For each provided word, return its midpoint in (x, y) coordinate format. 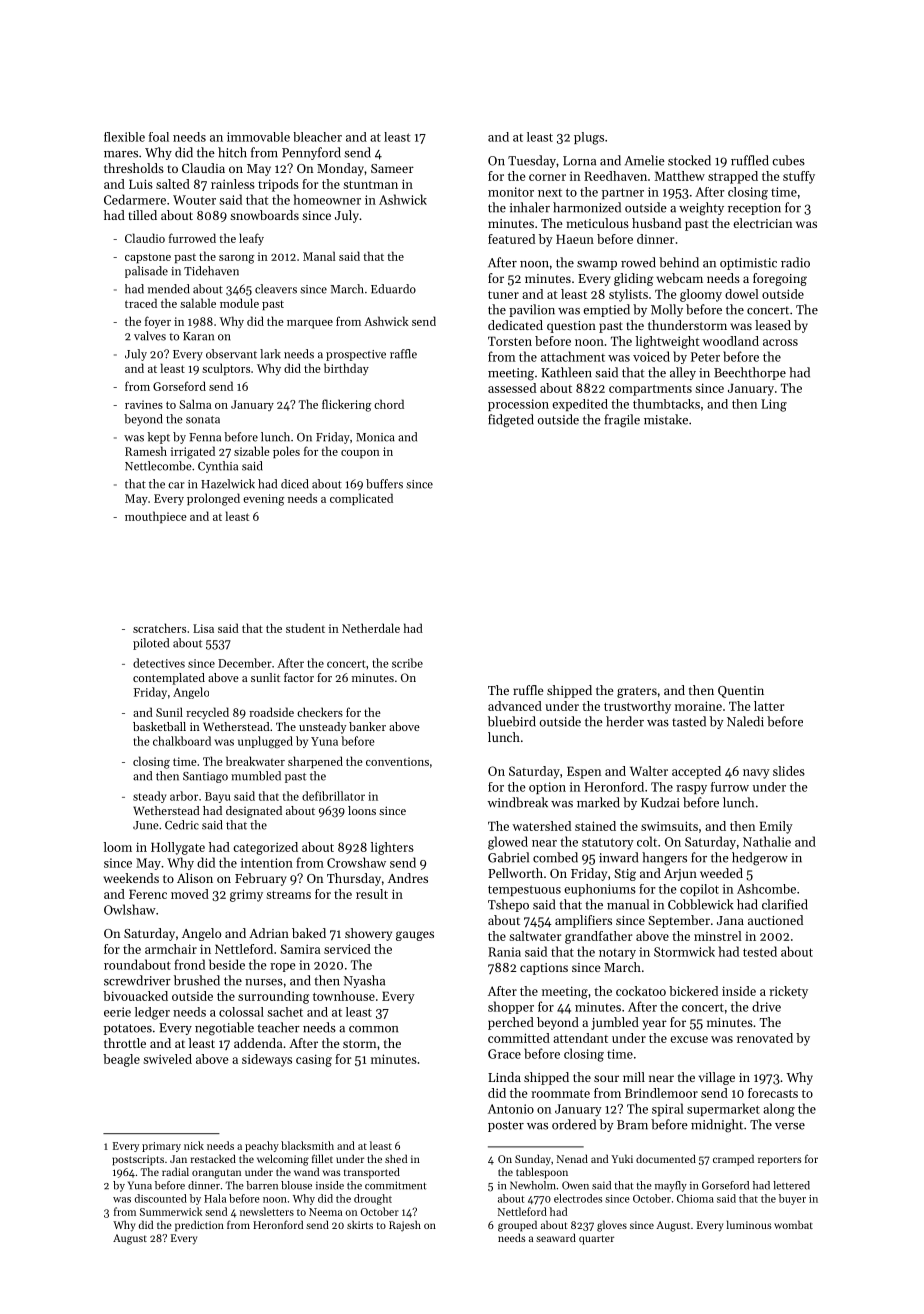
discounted (161, 1198)
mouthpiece (156, 517)
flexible (124, 137)
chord (389, 404)
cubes (788, 160)
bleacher (317, 137)
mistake (666, 419)
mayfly (671, 1186)
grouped (517, 1226)
